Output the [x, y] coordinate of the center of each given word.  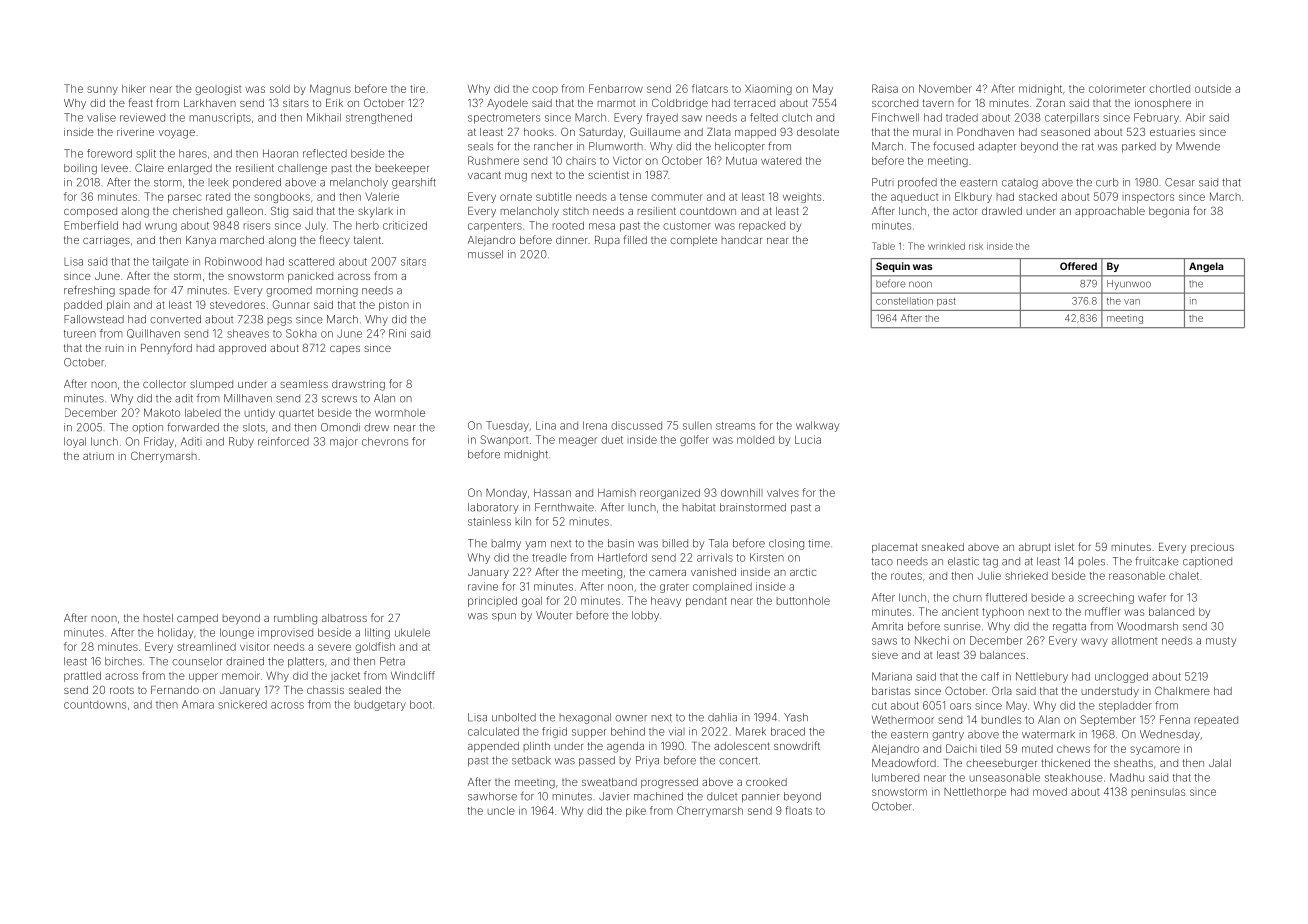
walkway [817, 426]
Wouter [554, 615]
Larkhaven [210, 103]
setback [531, 760]
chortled [1169, 89]
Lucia [808, 439]
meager [578, 441]
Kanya [201, 241]
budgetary [380, 705]
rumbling [295, 619]
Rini [397, 333]
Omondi [340, 427]
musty [1221, 642]
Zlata [719, 132]
